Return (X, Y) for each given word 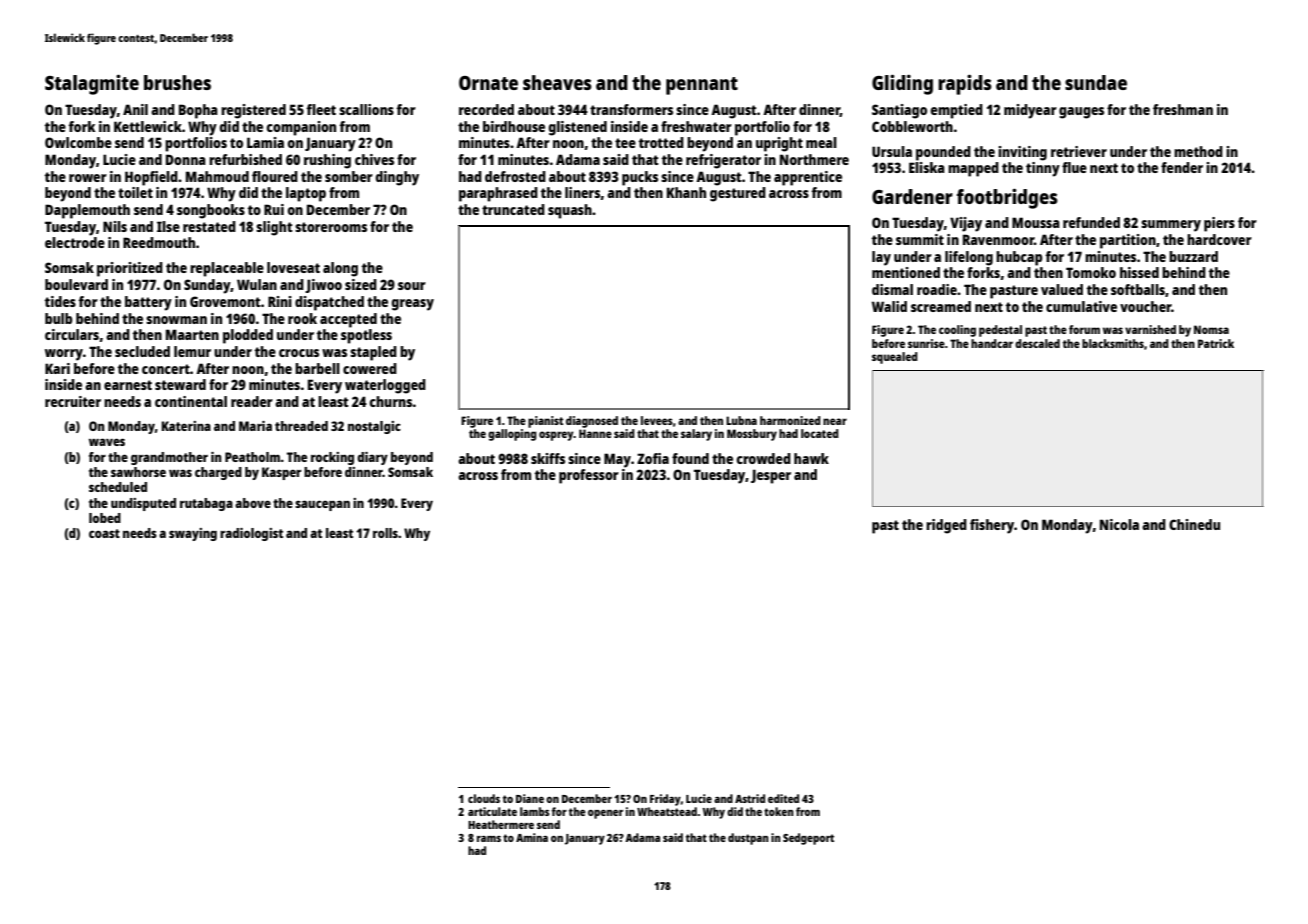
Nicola (1119, 524)
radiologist (251, 534)
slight (274, 228)
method (1198, 151)
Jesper (771, 476)
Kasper (281, 473)
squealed (895, 358)
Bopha (198, 111)
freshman (1183, 109)
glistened (578, 128)
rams (489, 839)
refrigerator (723, 161)
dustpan (748, 839)
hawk (811, 458)
